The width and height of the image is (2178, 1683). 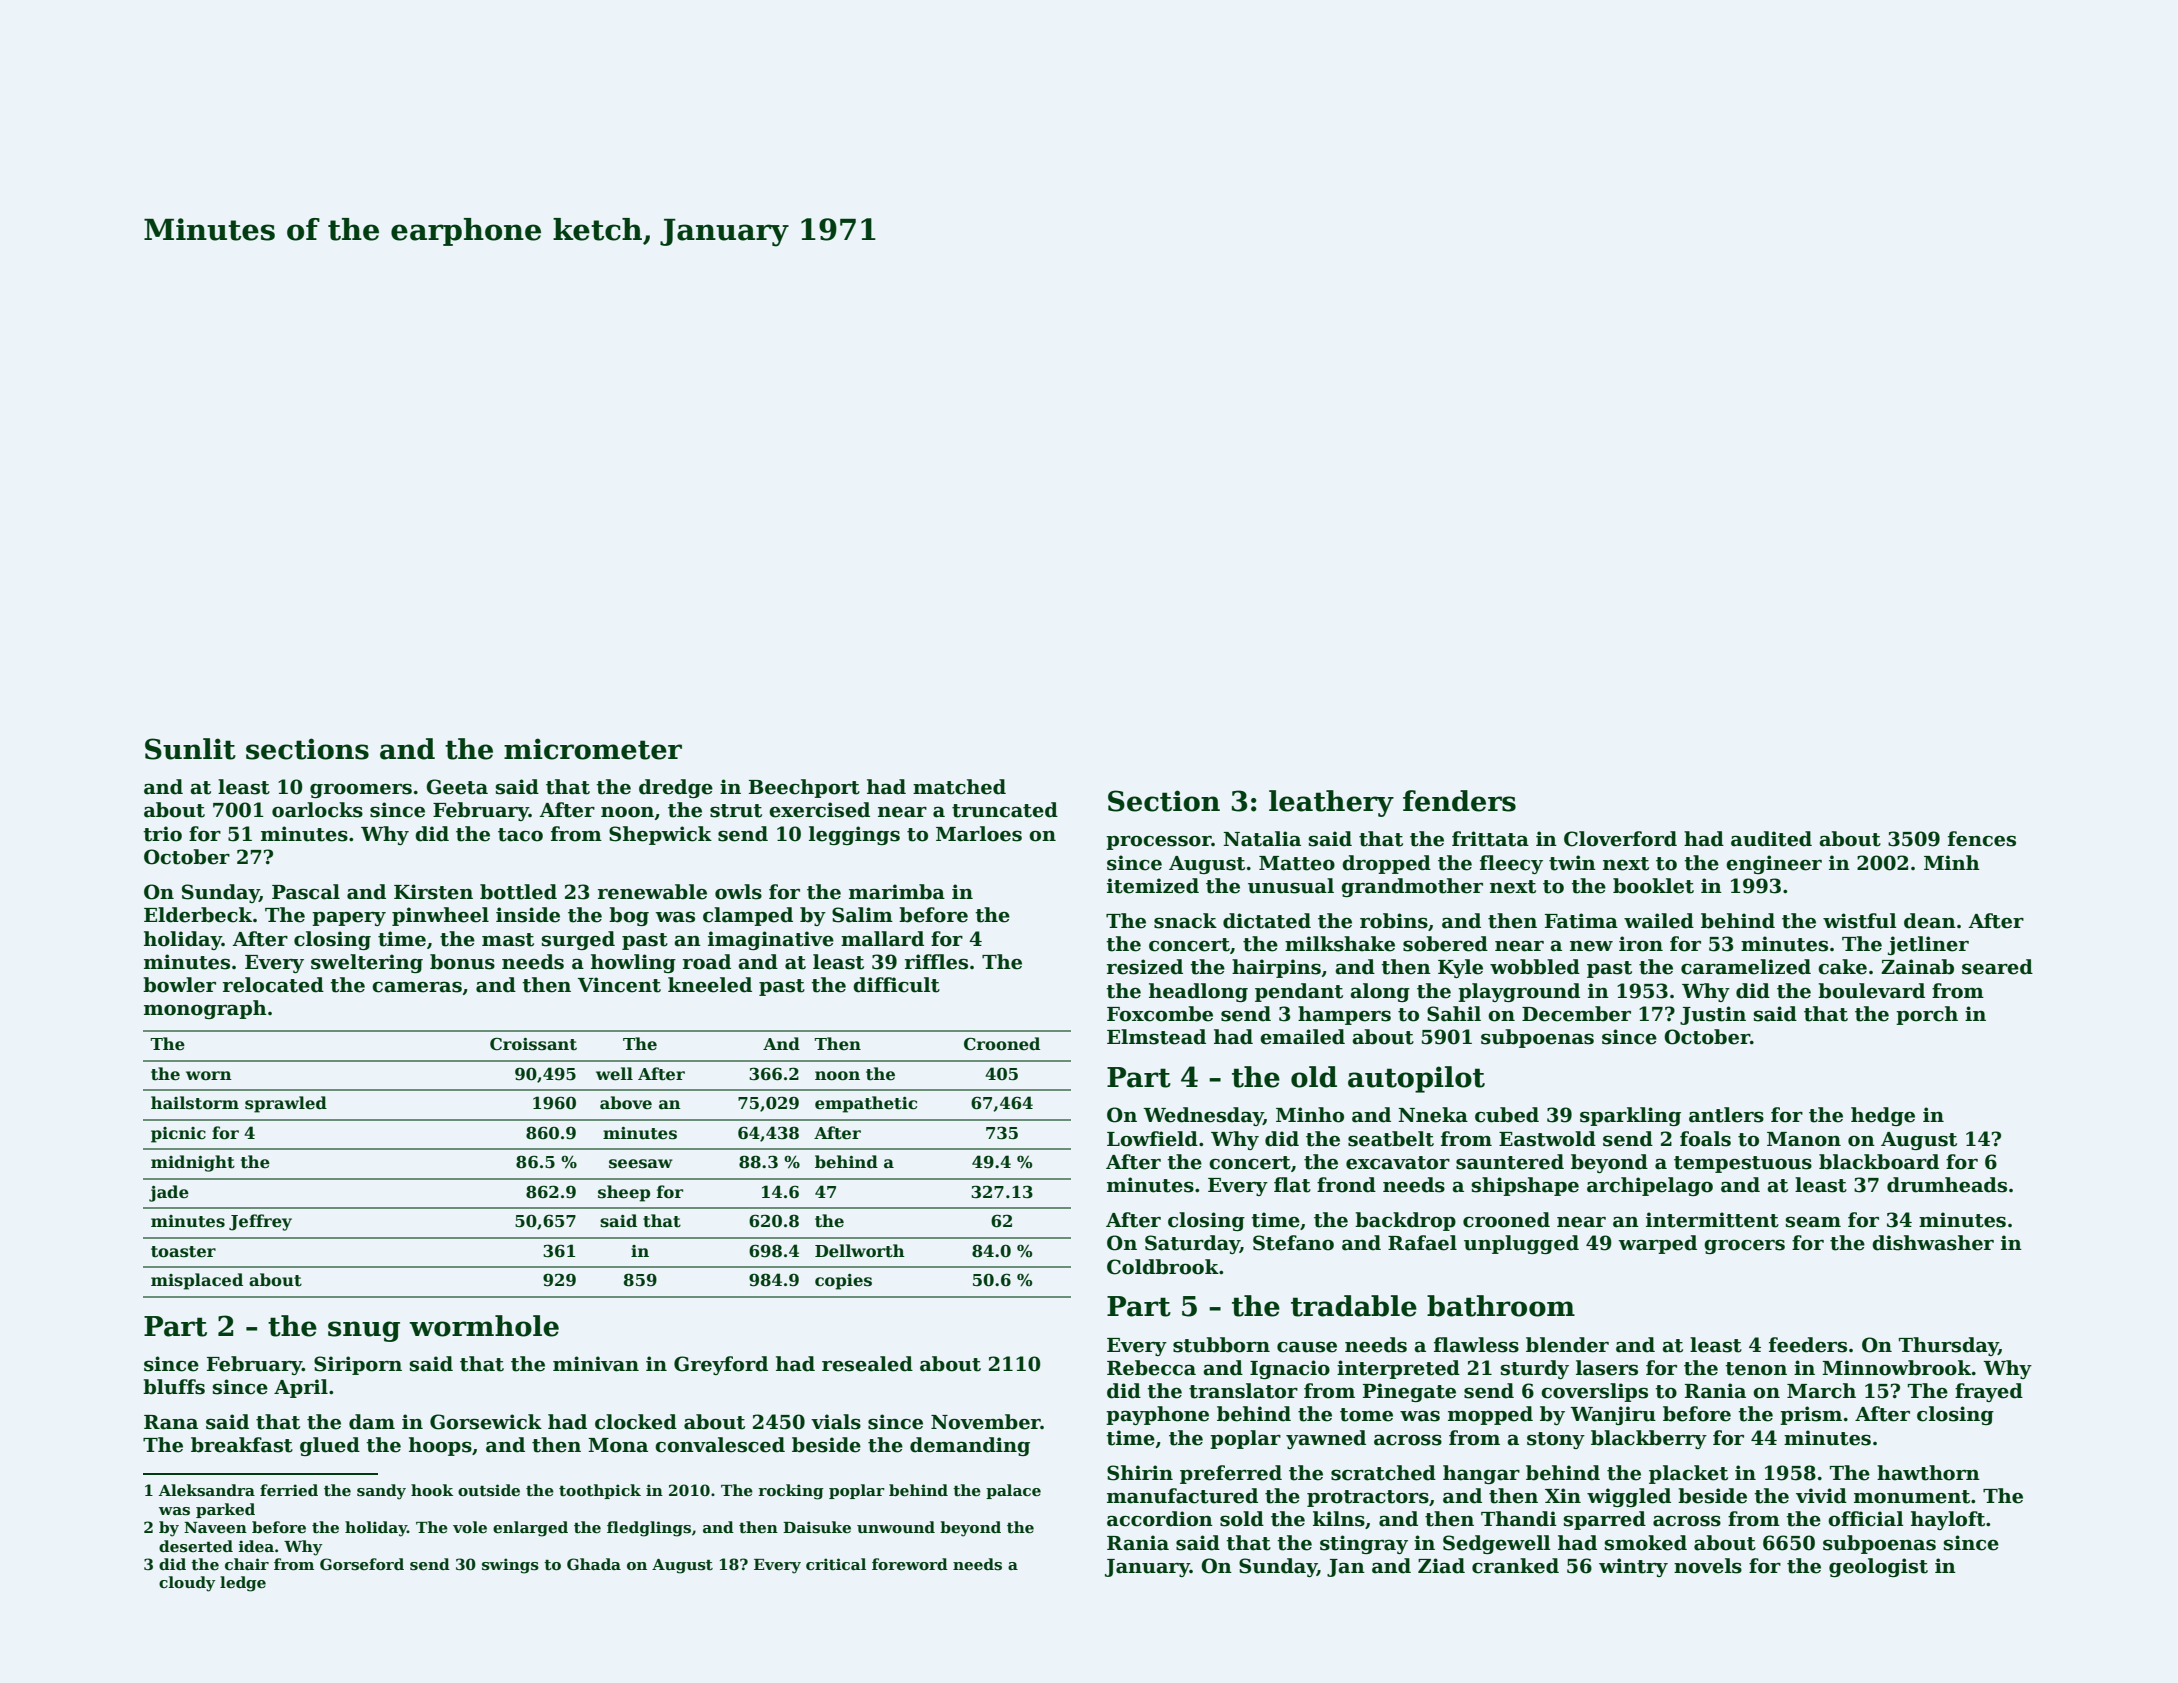 What do you see at coordinates (1657, 1244) in the image?
I see `warped` at bounding box center [1657, 1244].
